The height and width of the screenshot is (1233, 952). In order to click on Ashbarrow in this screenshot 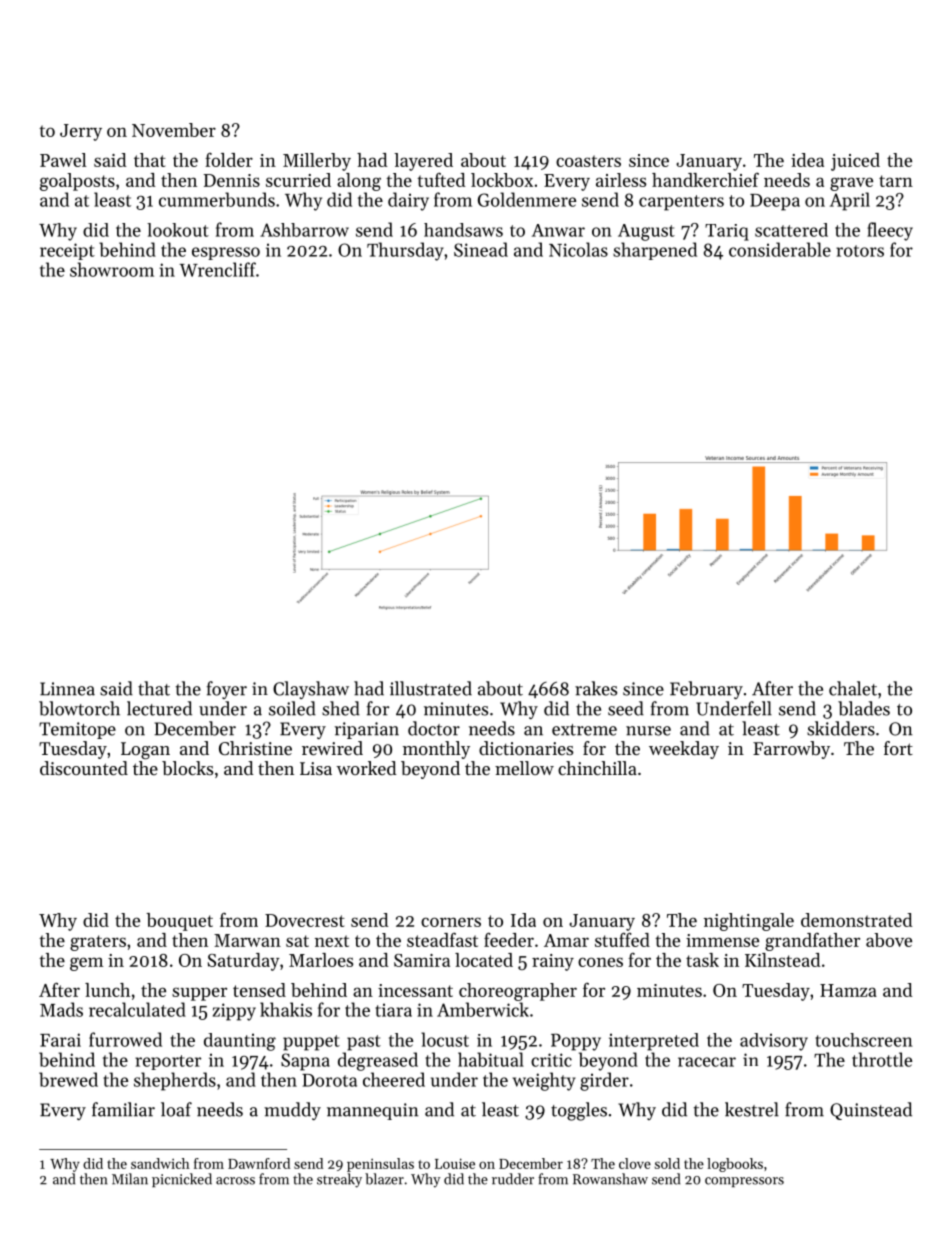, I will do `click(304, 230)`.
